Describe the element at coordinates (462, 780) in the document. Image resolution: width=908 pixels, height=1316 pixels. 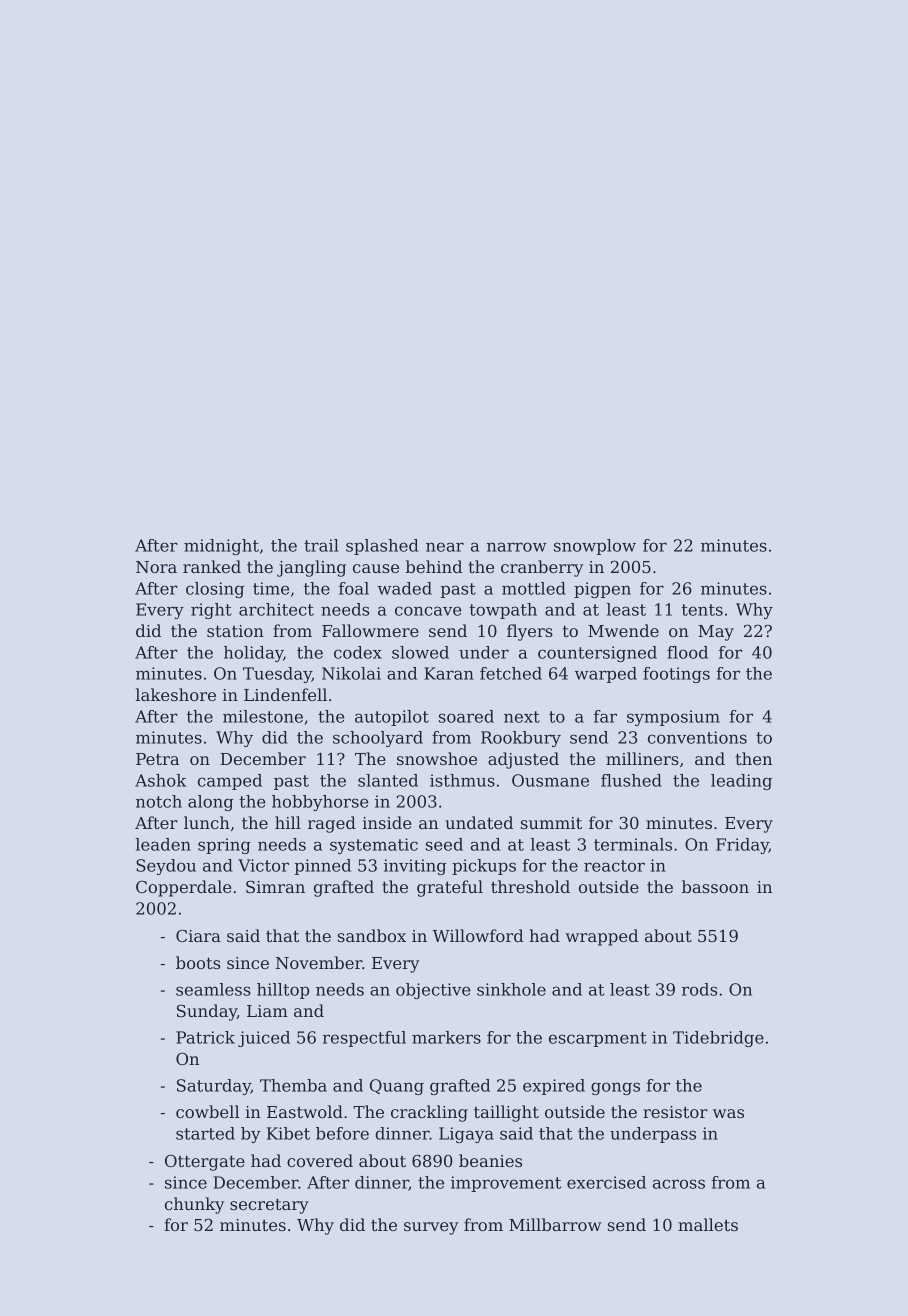
I see `isthmus` at that location.
